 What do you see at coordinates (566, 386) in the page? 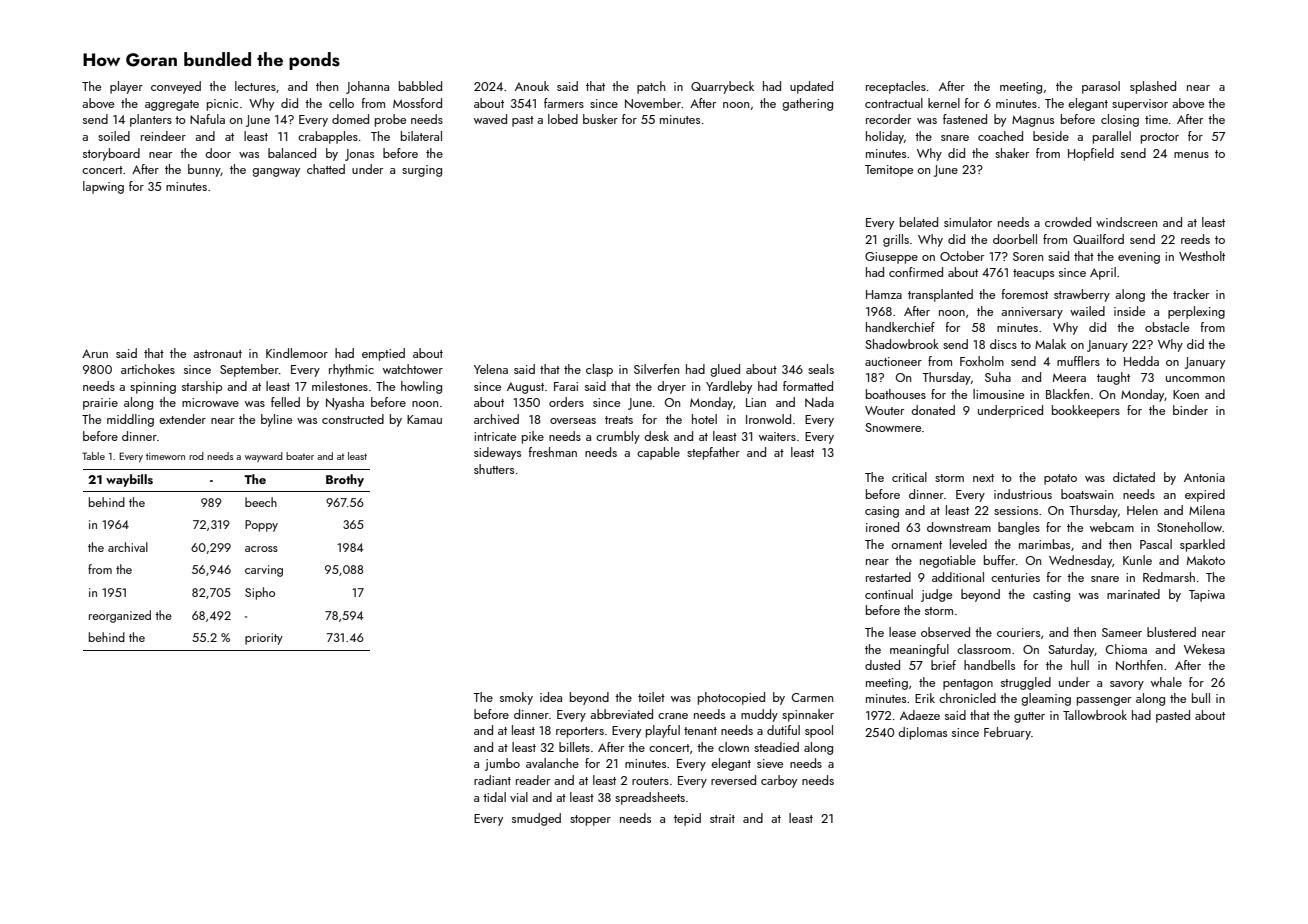
I see `Farai` at bounding box center [566, 386].
